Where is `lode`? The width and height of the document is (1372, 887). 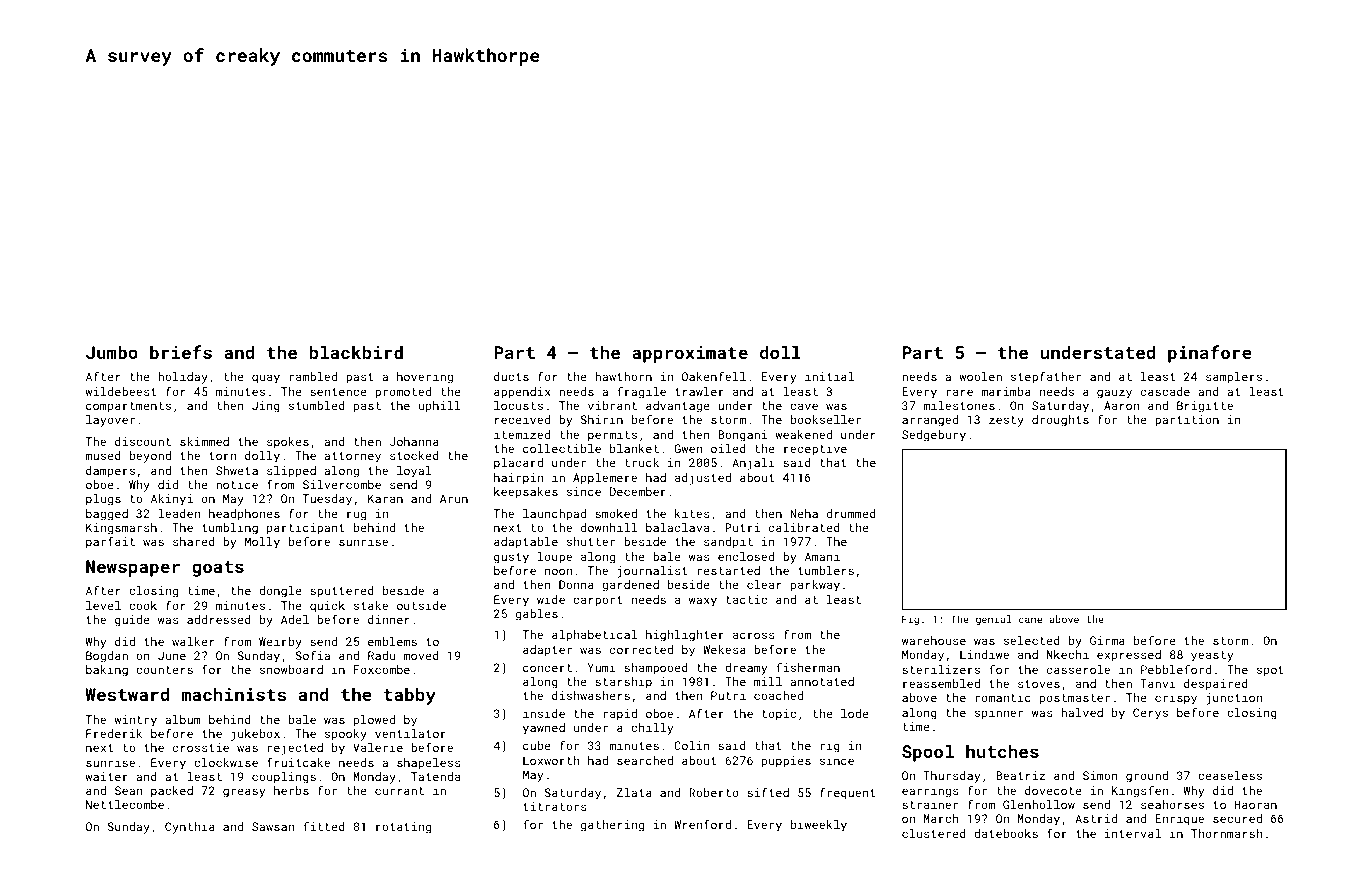 lode is located at coordinates (855, 713).
